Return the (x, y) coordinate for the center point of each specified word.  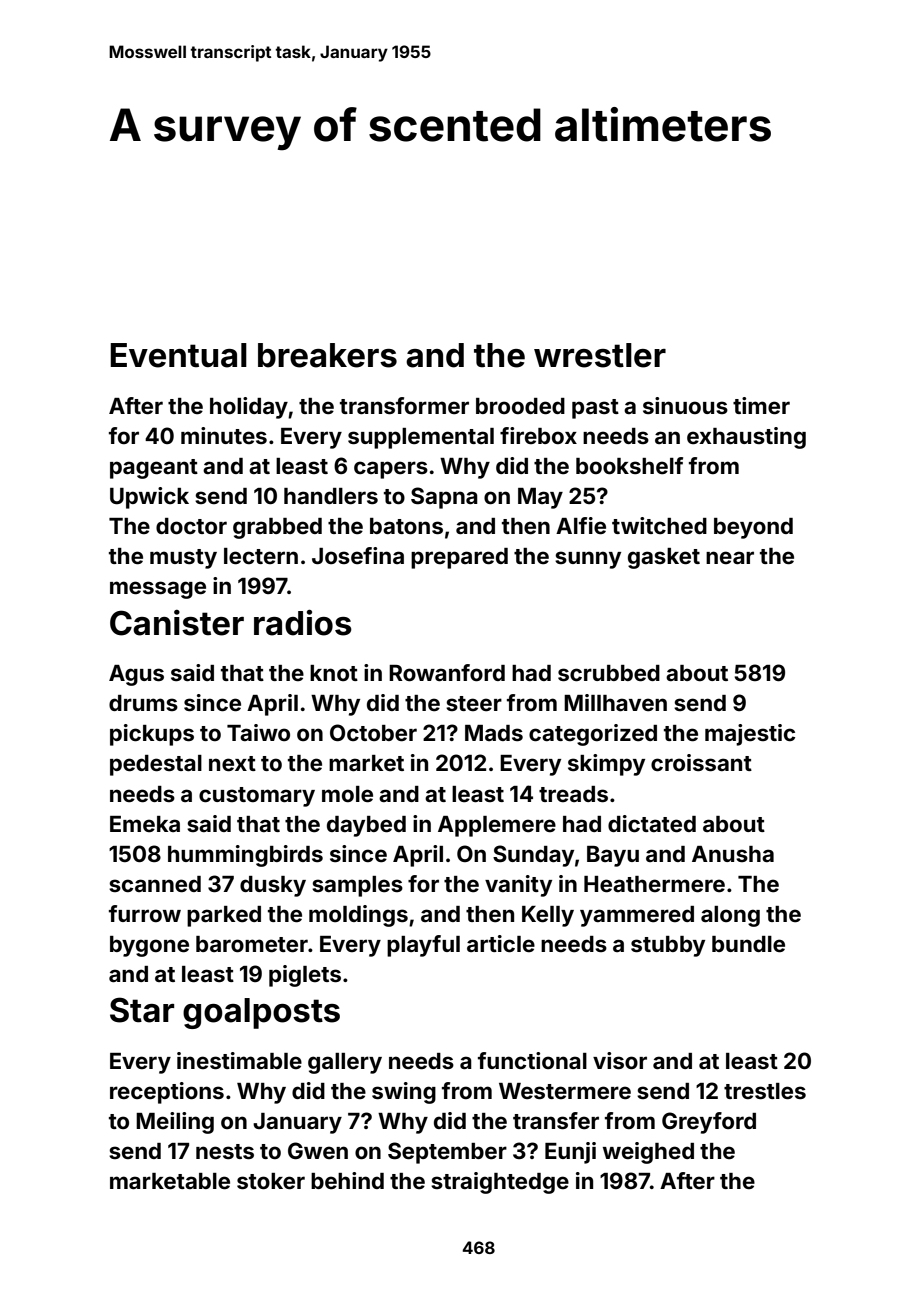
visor (620, 1060)
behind (347, 1180)
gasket (664, 558)
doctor (191, 526)
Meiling (175, 1123)
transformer (404, 405)
